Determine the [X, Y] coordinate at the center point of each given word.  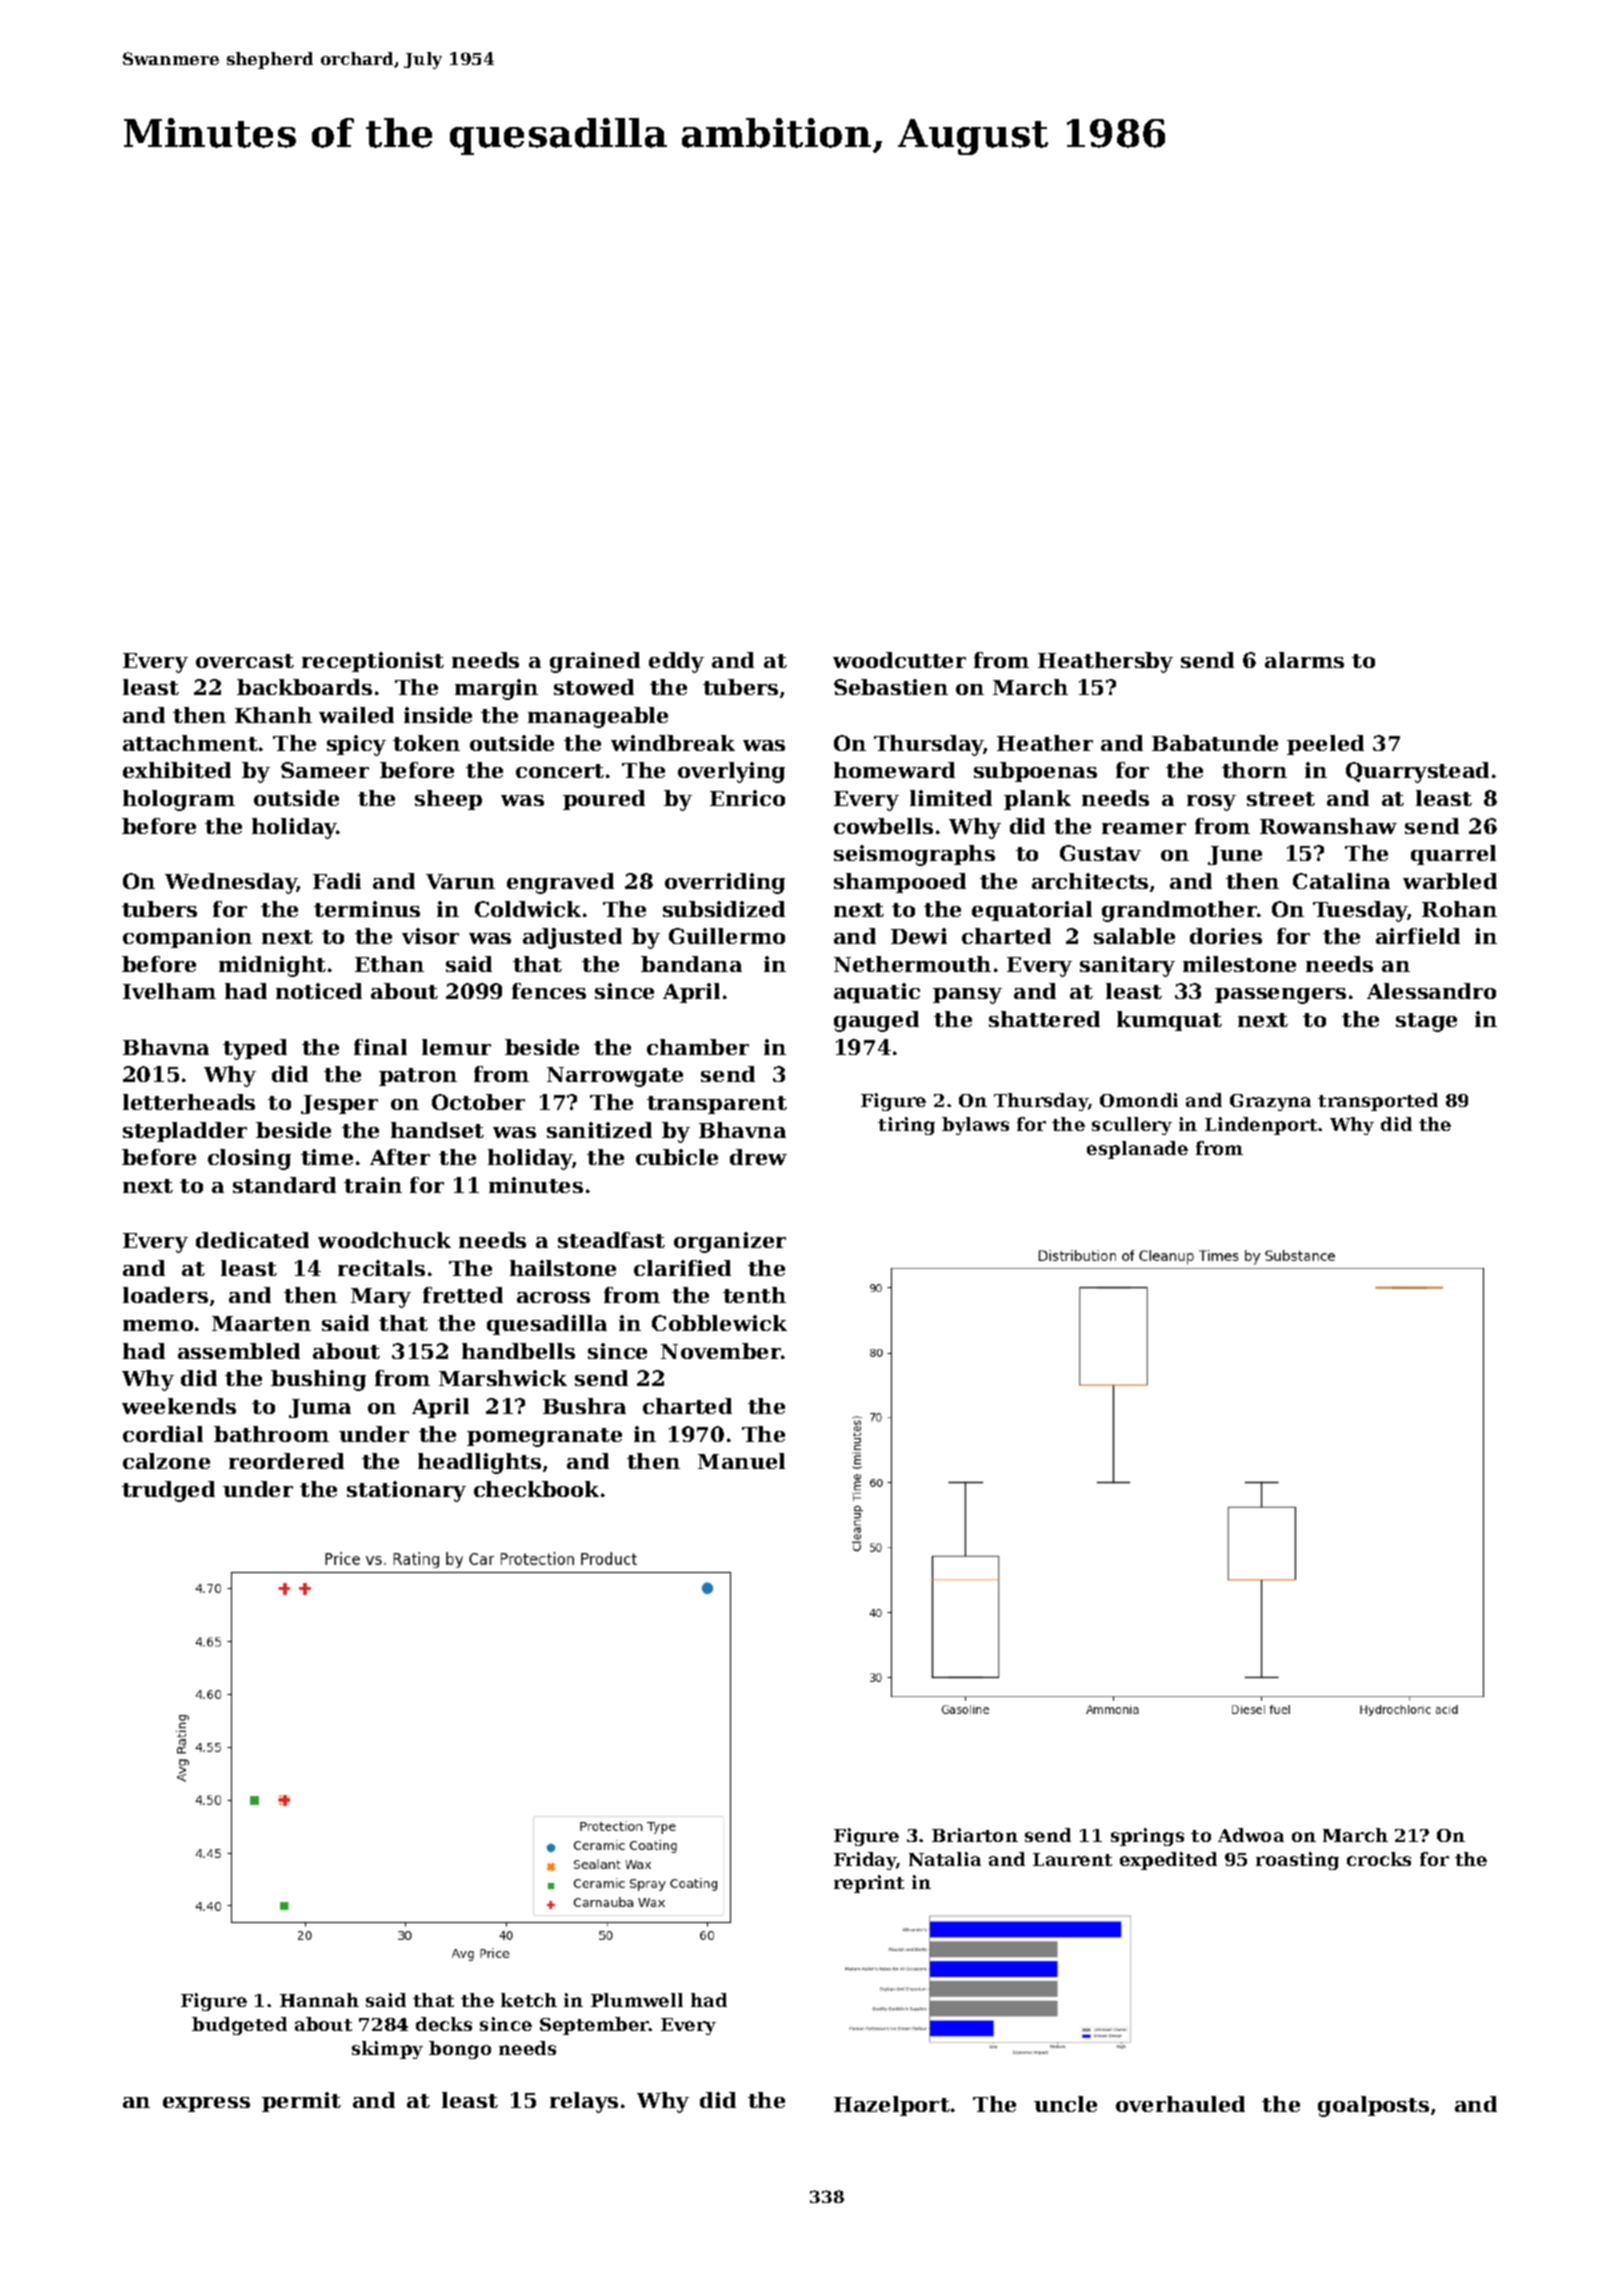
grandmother [1179, 911]
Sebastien [891, 687]
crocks [1379, 1859]
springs [1147, 1837]
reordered [286, 1461]
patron [418, 1077]
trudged [168, 1491]
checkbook [536, 1489]
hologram [179, 800]
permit [301, 2102]
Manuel [741, 1461]
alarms [1304, 660]
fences [549, 991]
